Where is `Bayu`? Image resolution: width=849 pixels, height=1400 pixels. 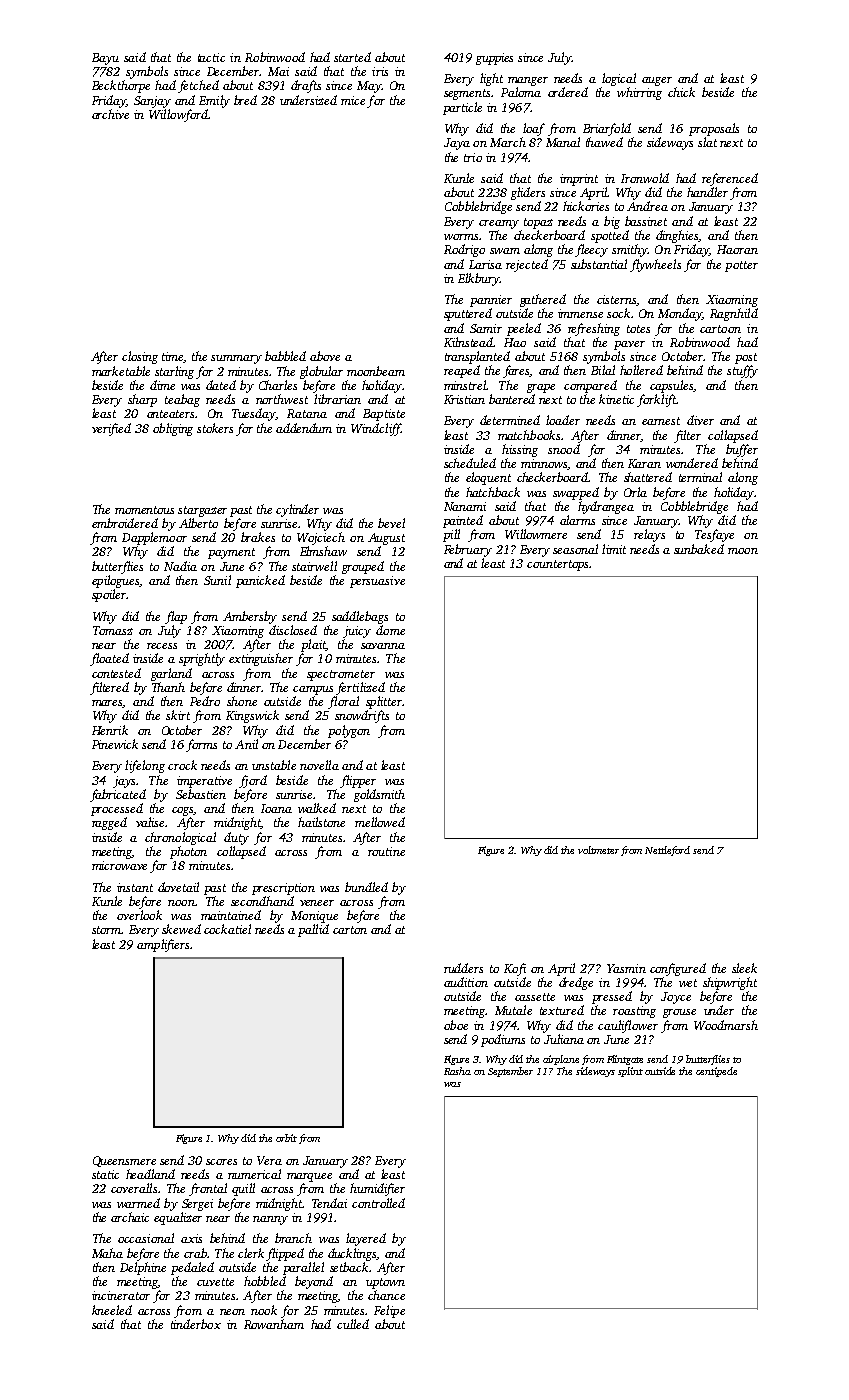 Bayu is located at coordinates (105, 59).
